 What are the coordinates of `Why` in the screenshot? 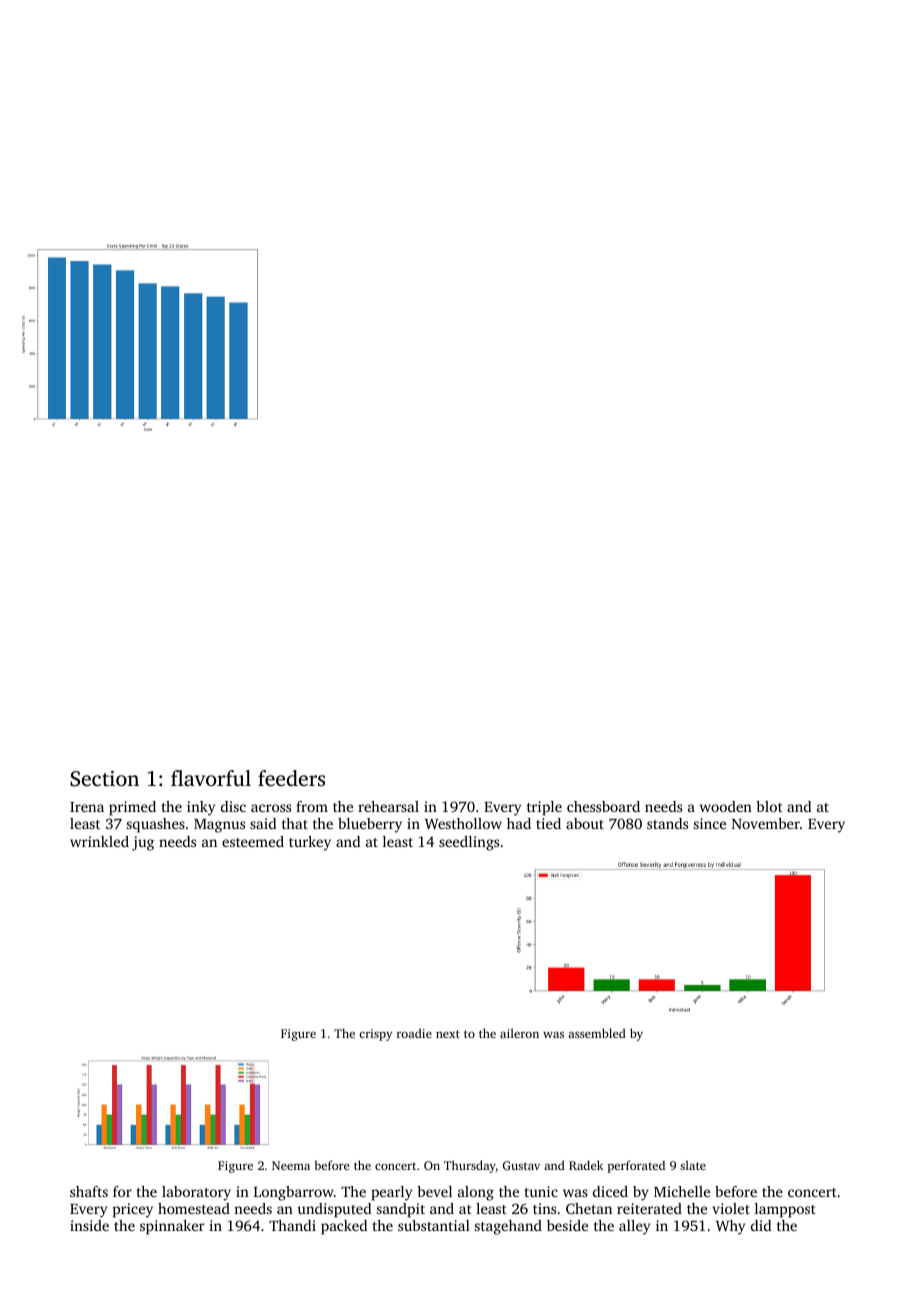 It's located at (730, 1227).
